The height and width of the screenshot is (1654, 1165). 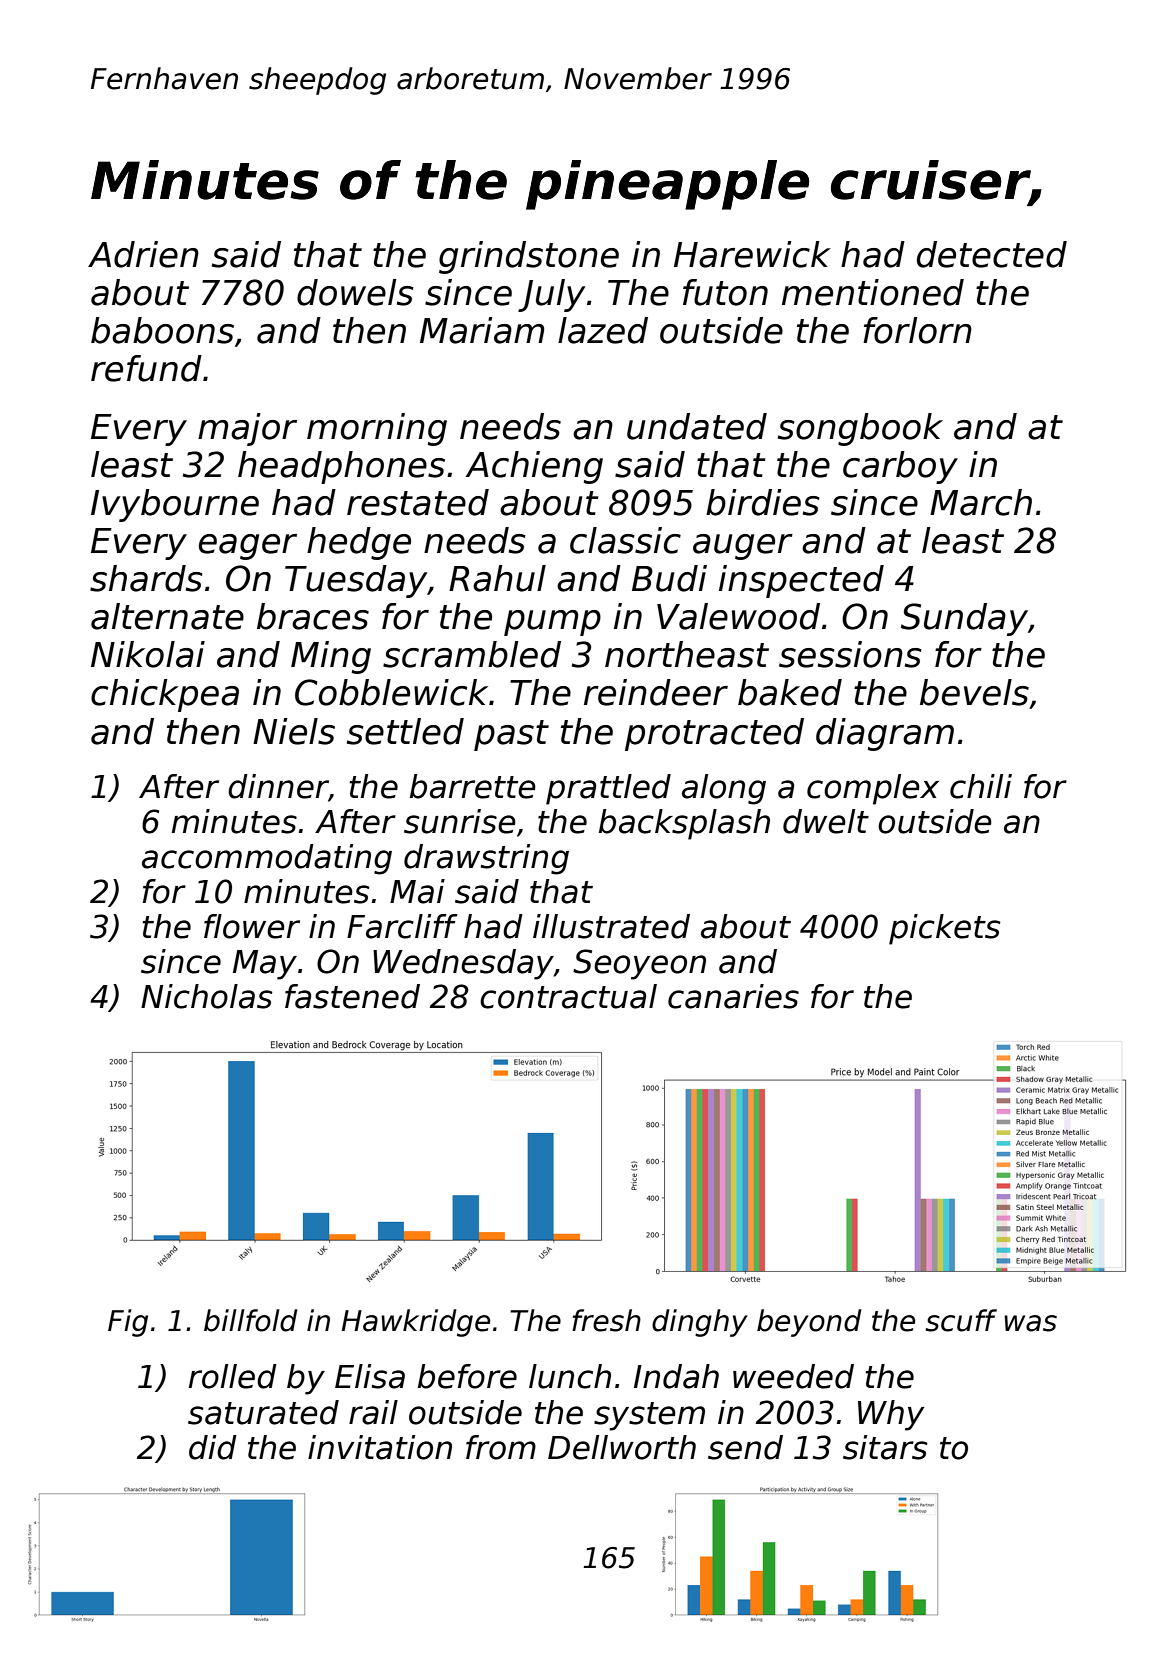 What do you see at coordinates (247, 429) in the screenshot?
I see `major` at bounding box center [247, 429].
